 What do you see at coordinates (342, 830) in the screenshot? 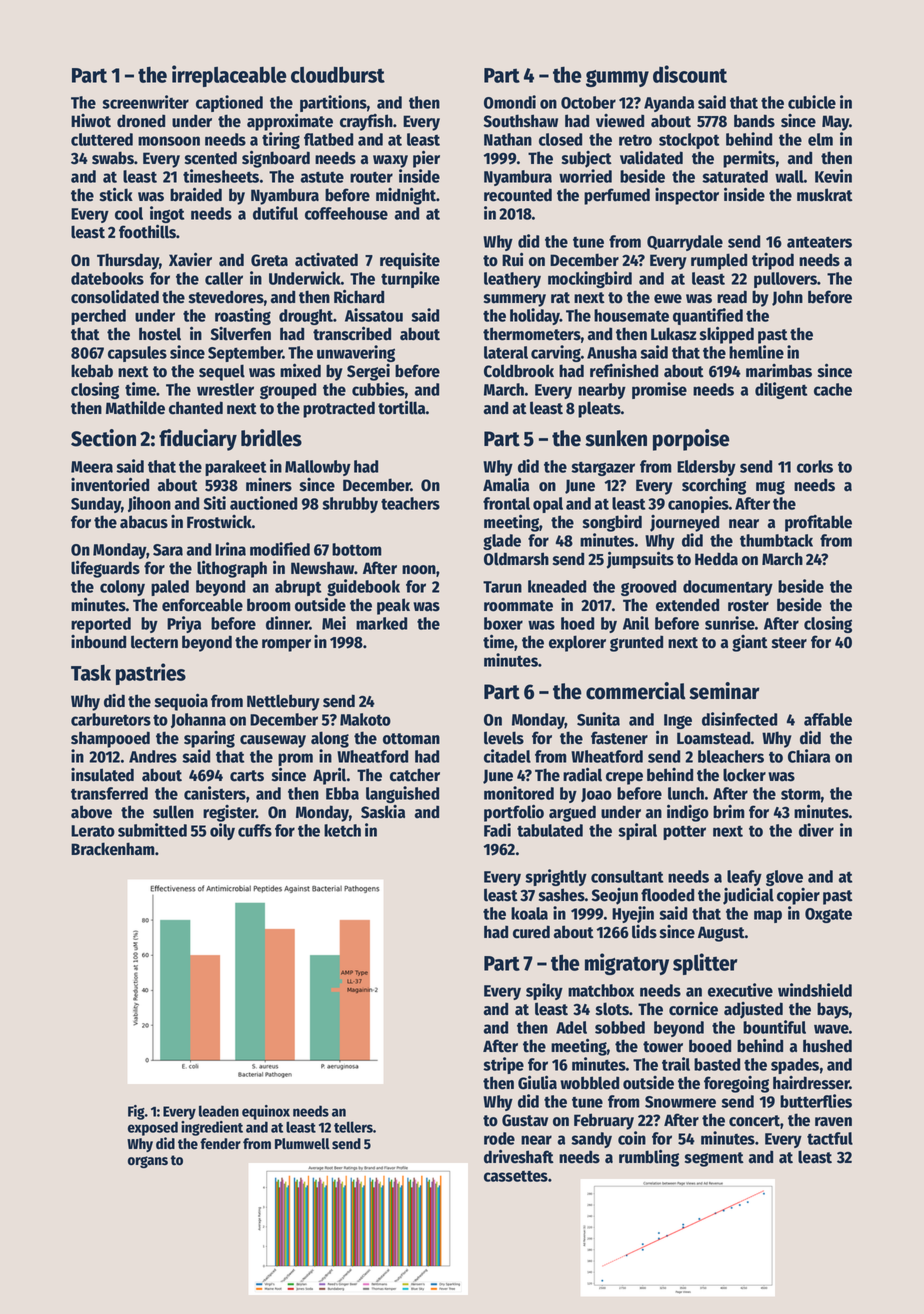
I see `ketch` at bounding box center [342, 830].
